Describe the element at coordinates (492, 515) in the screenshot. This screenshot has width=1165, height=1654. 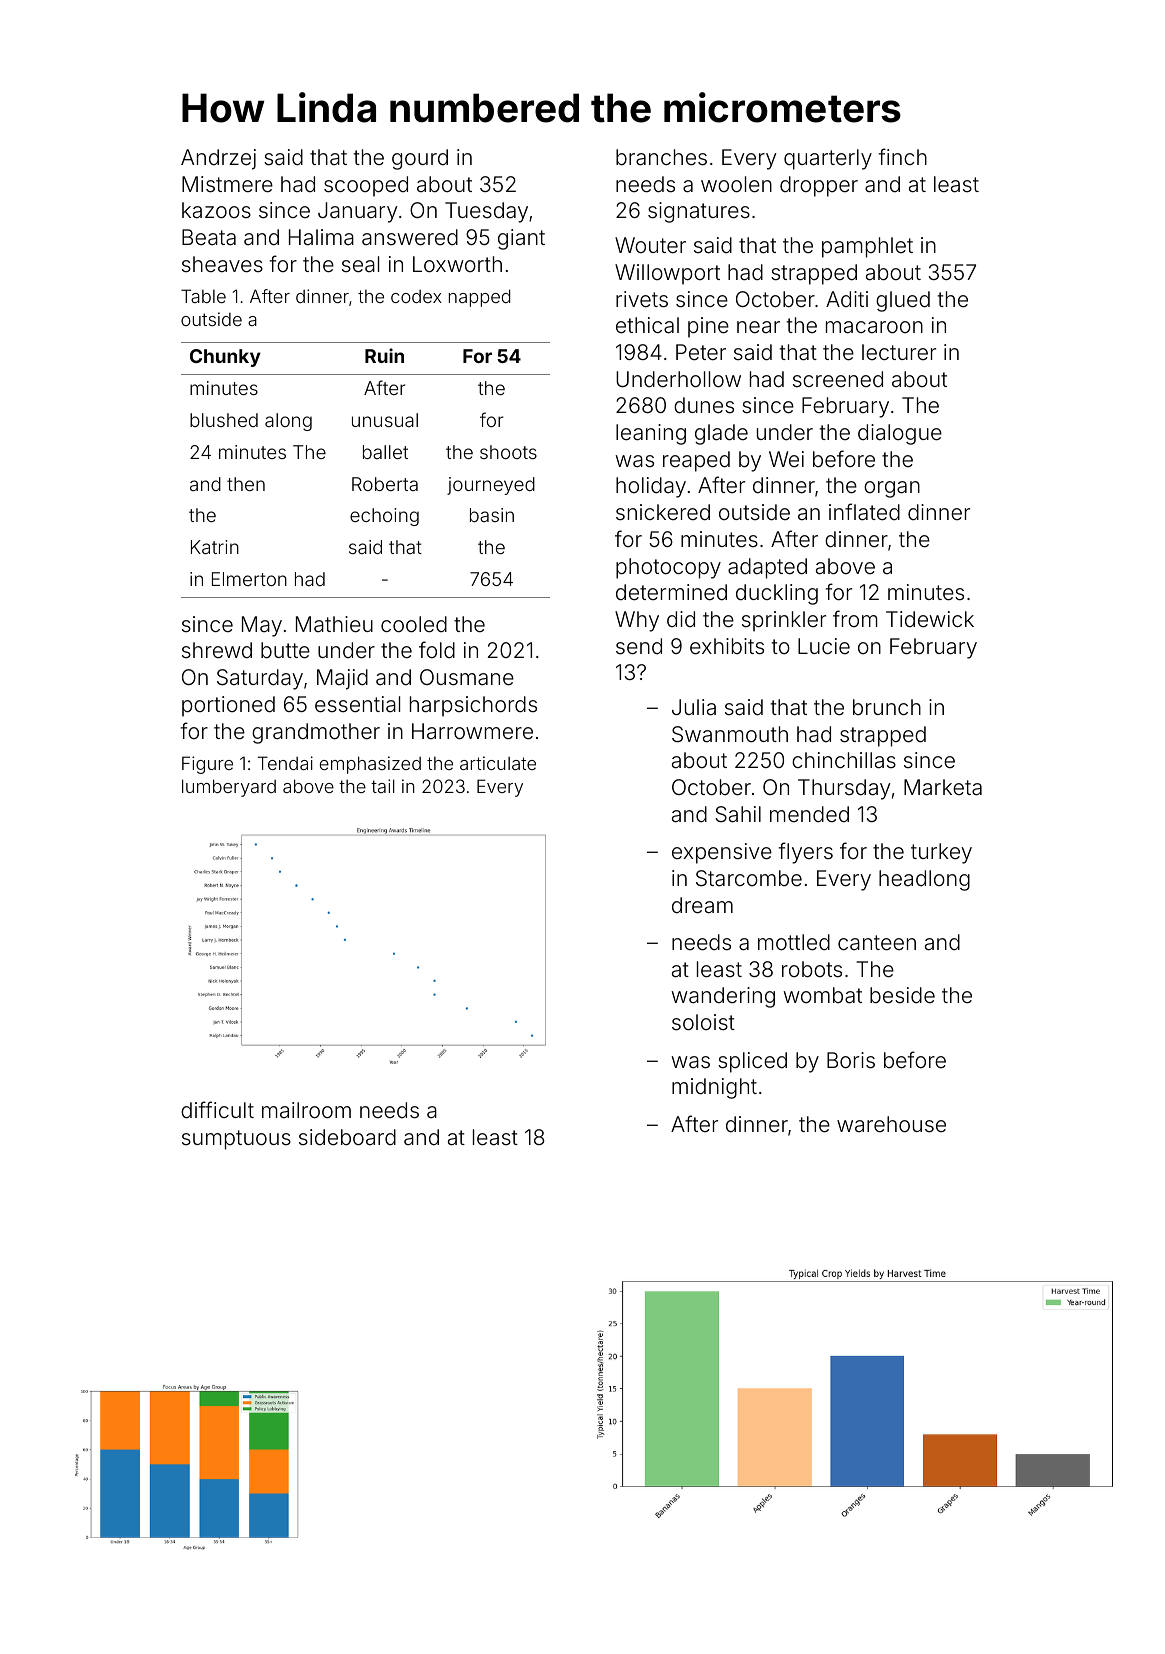
I see `basin` at that location.
